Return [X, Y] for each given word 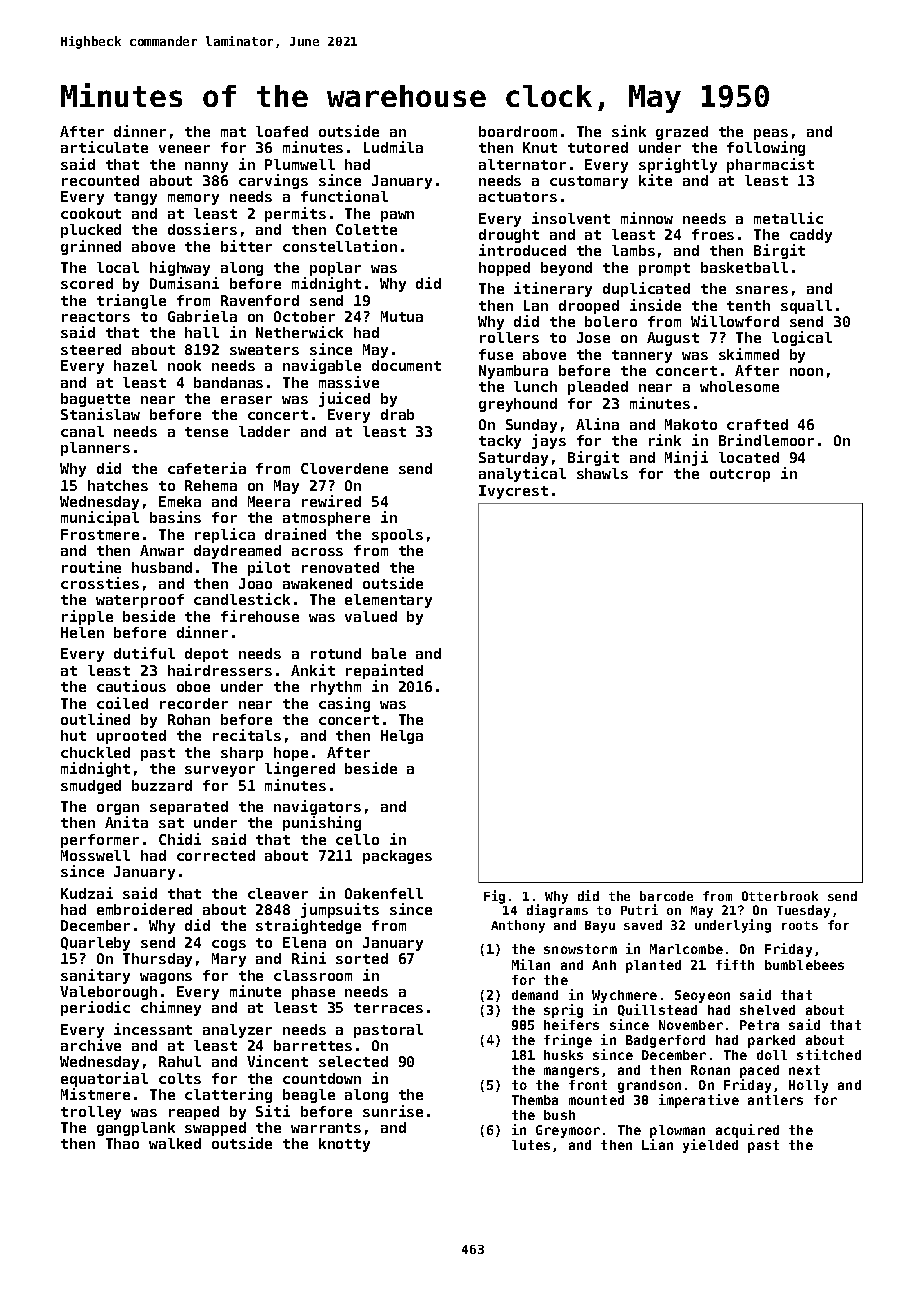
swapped [215, 1129]
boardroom [518, 131]
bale [389, 653]
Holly [808, 1086]
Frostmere [100, 534]
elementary [388, 601]
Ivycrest [513, 492]
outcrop [740, 475]
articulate [104, 147]
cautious [131, 686]
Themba [535, 1100]
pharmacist [770, 165]
